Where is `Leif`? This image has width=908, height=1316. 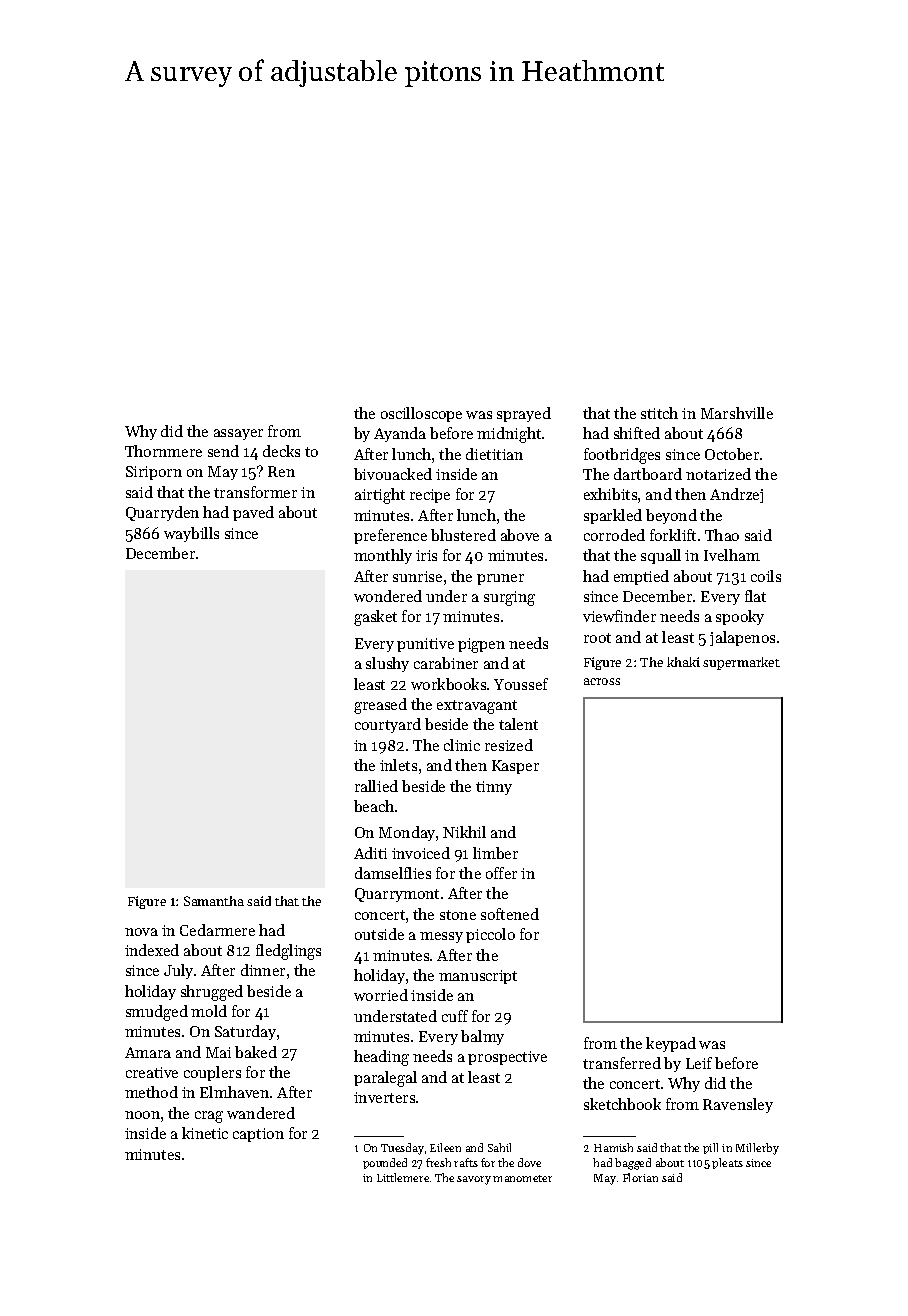
Leif is located at coordinates (699, 1063).
